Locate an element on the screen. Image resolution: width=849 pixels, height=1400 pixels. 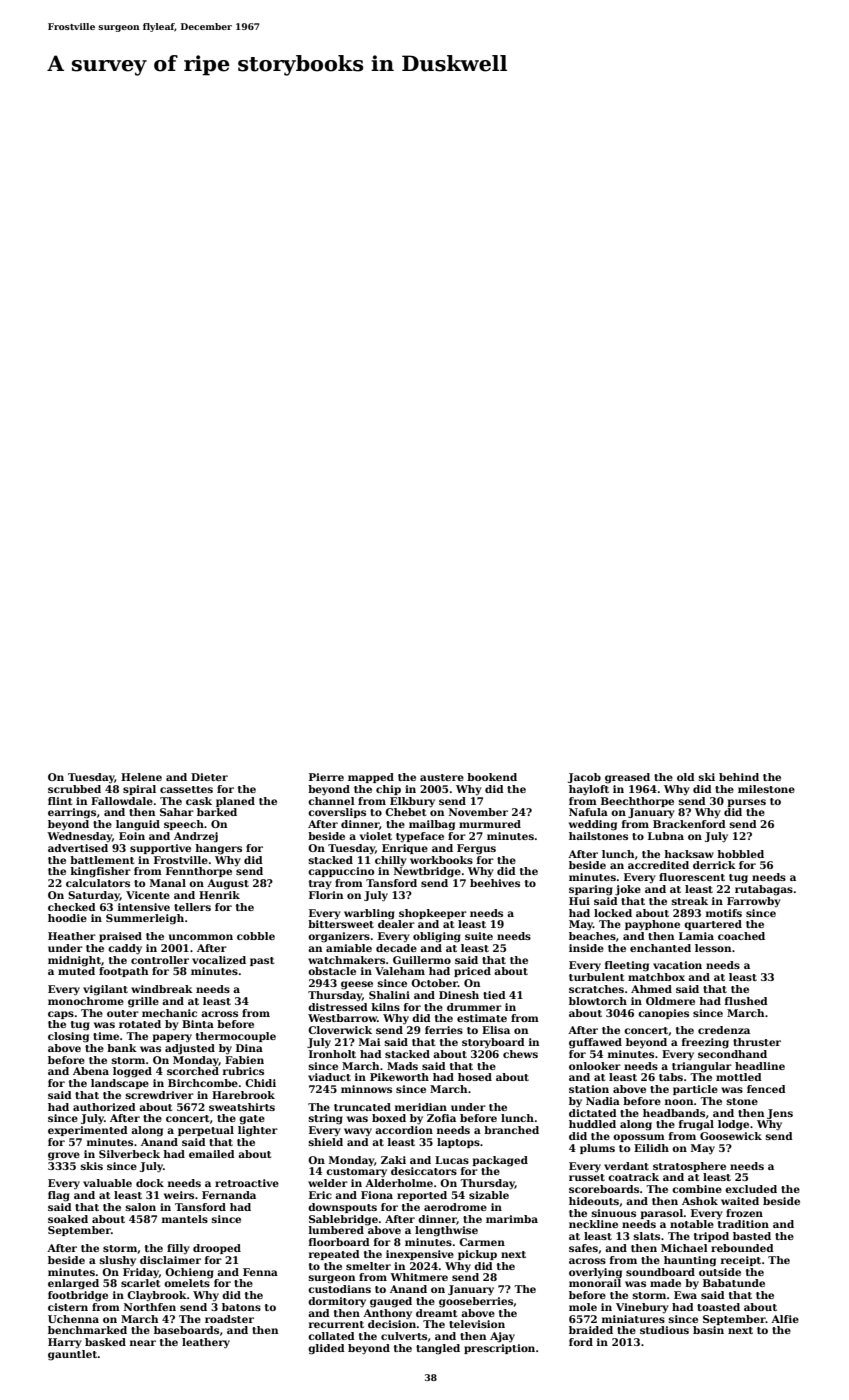
Fernanda is located at coordinates (229, 1195).
